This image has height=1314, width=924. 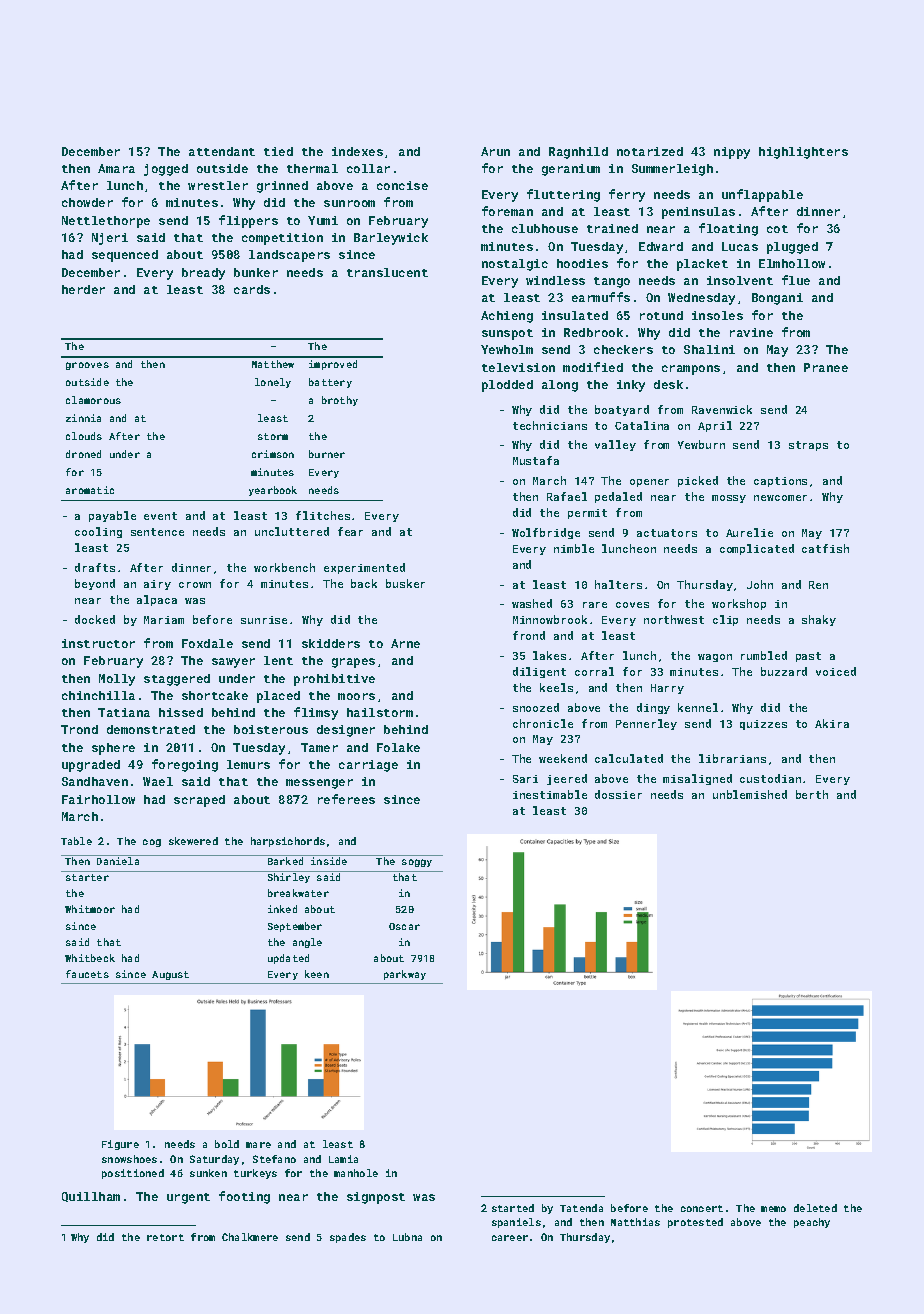 I want to click on lakes, so click(x=549, y=655).
